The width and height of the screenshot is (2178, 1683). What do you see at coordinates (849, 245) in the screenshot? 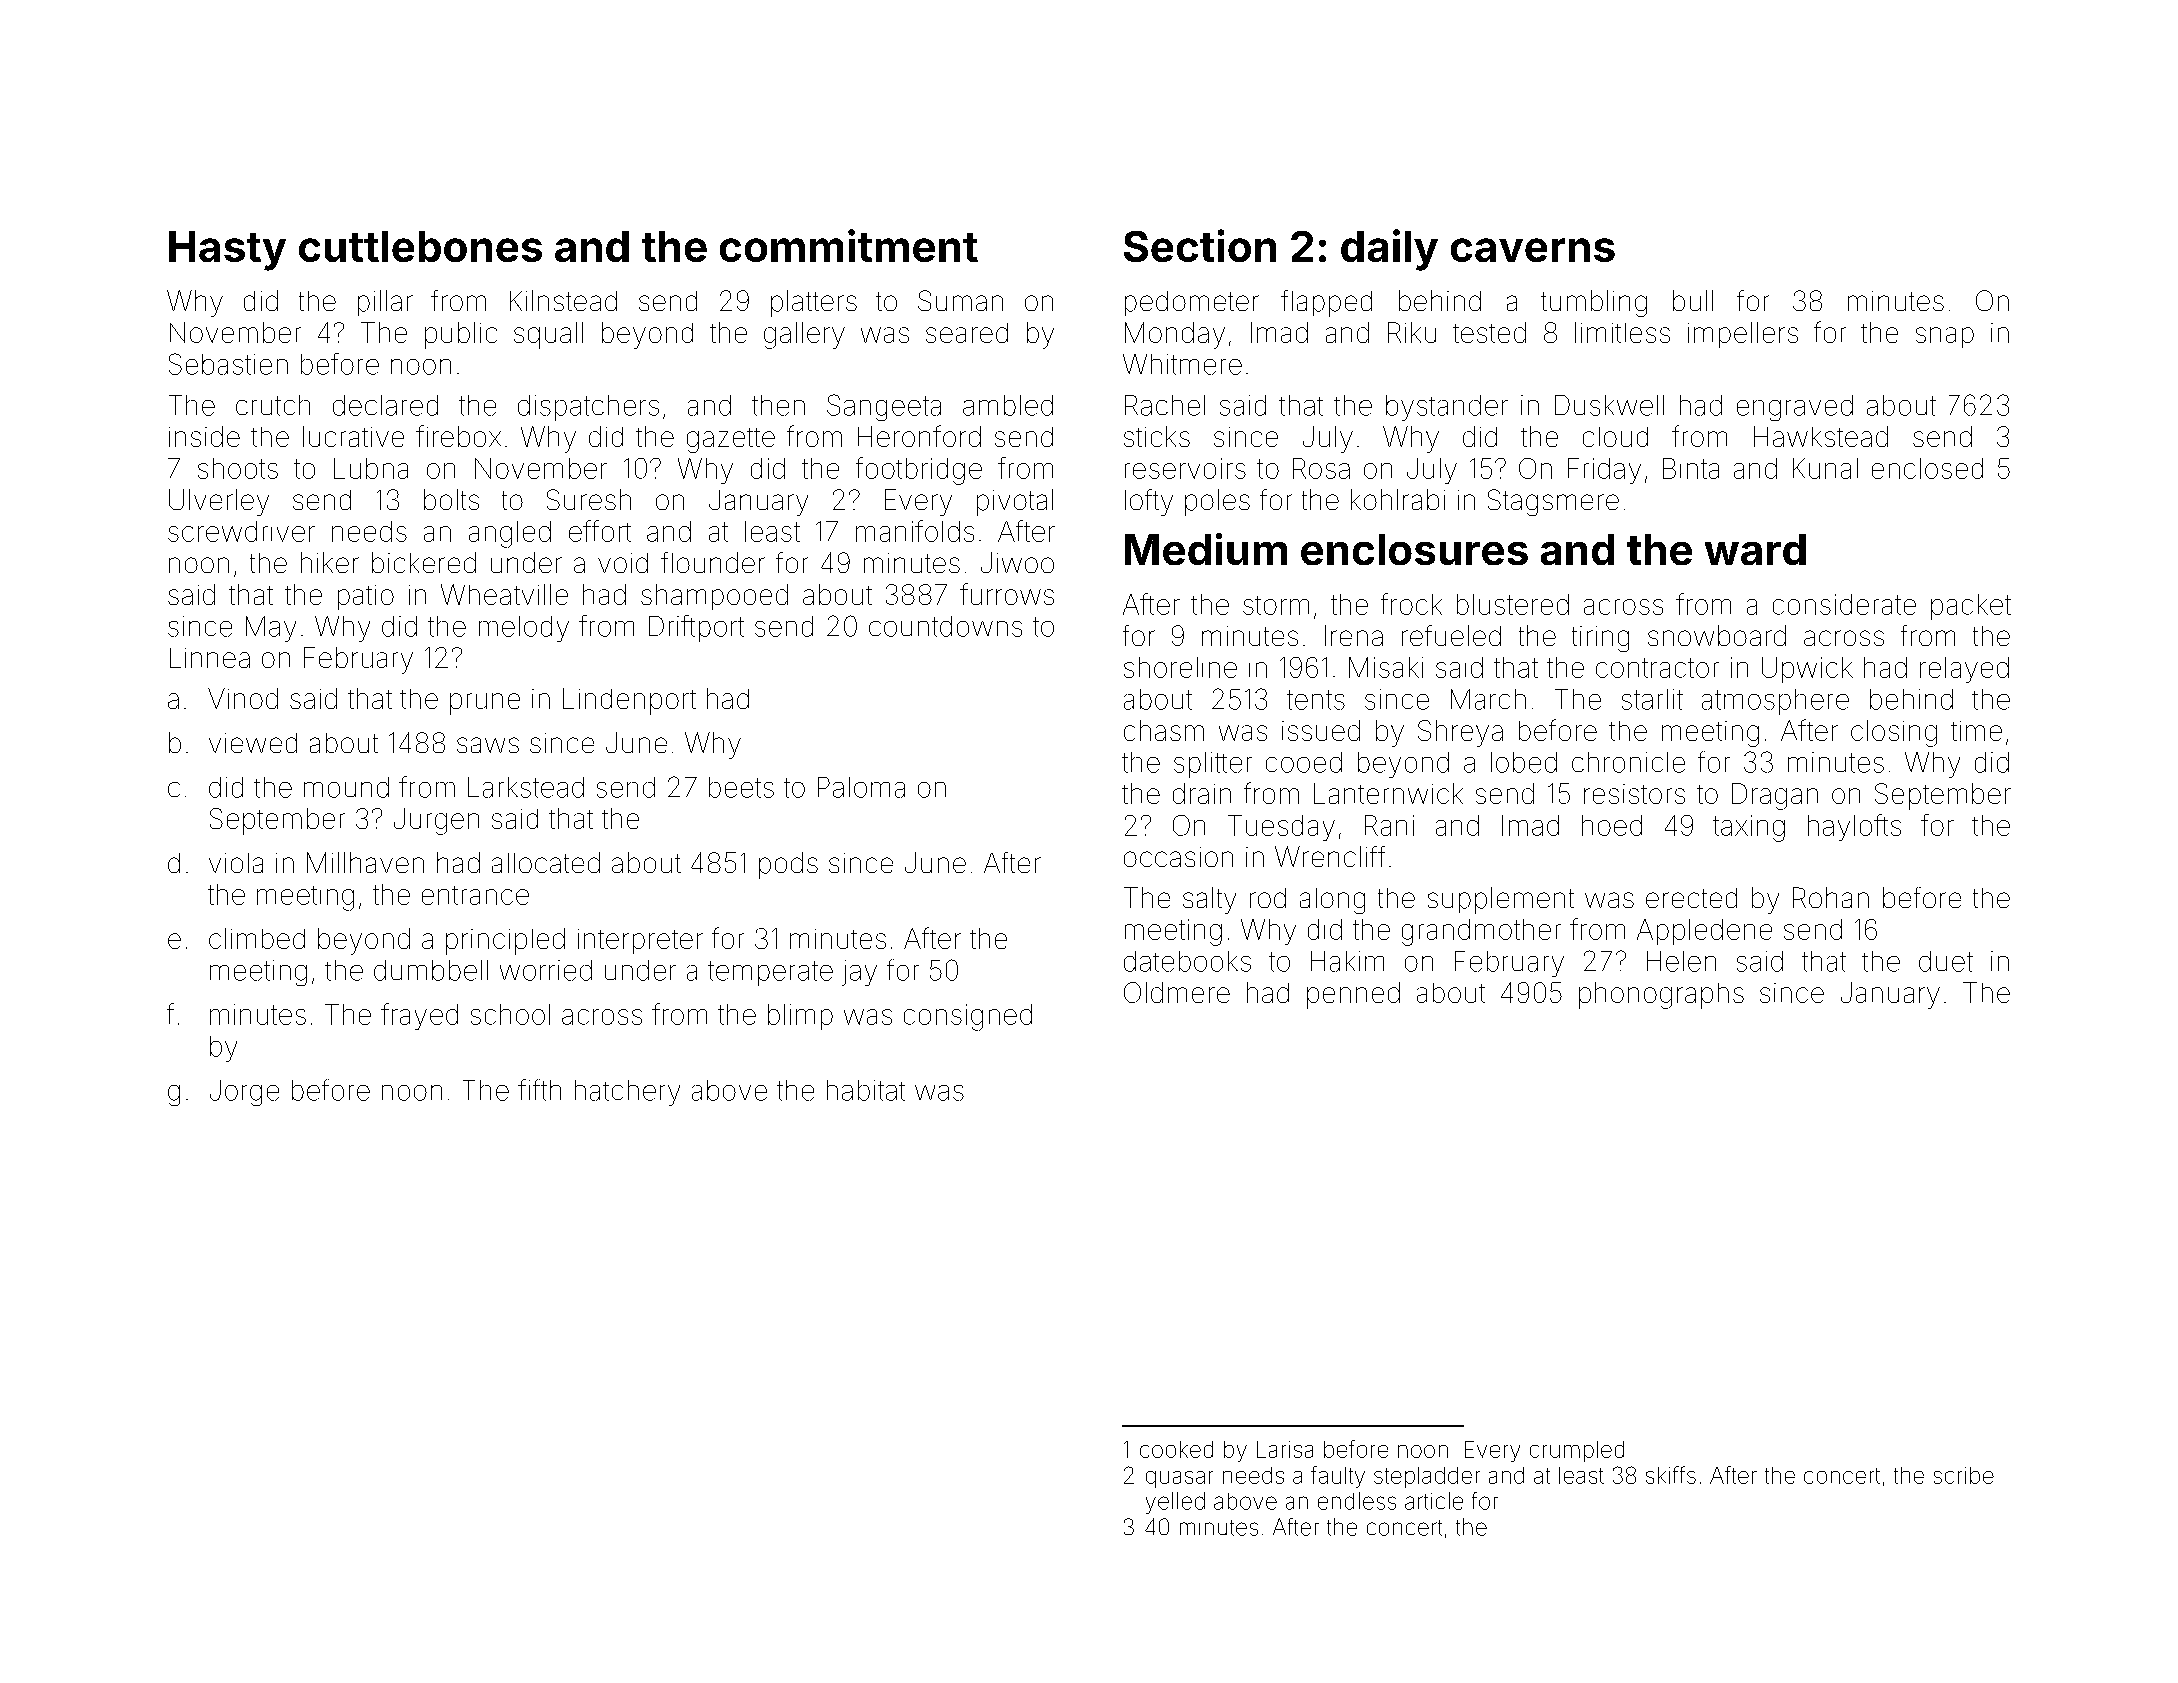
I see `commitment` at bounding box center [849, 245].
